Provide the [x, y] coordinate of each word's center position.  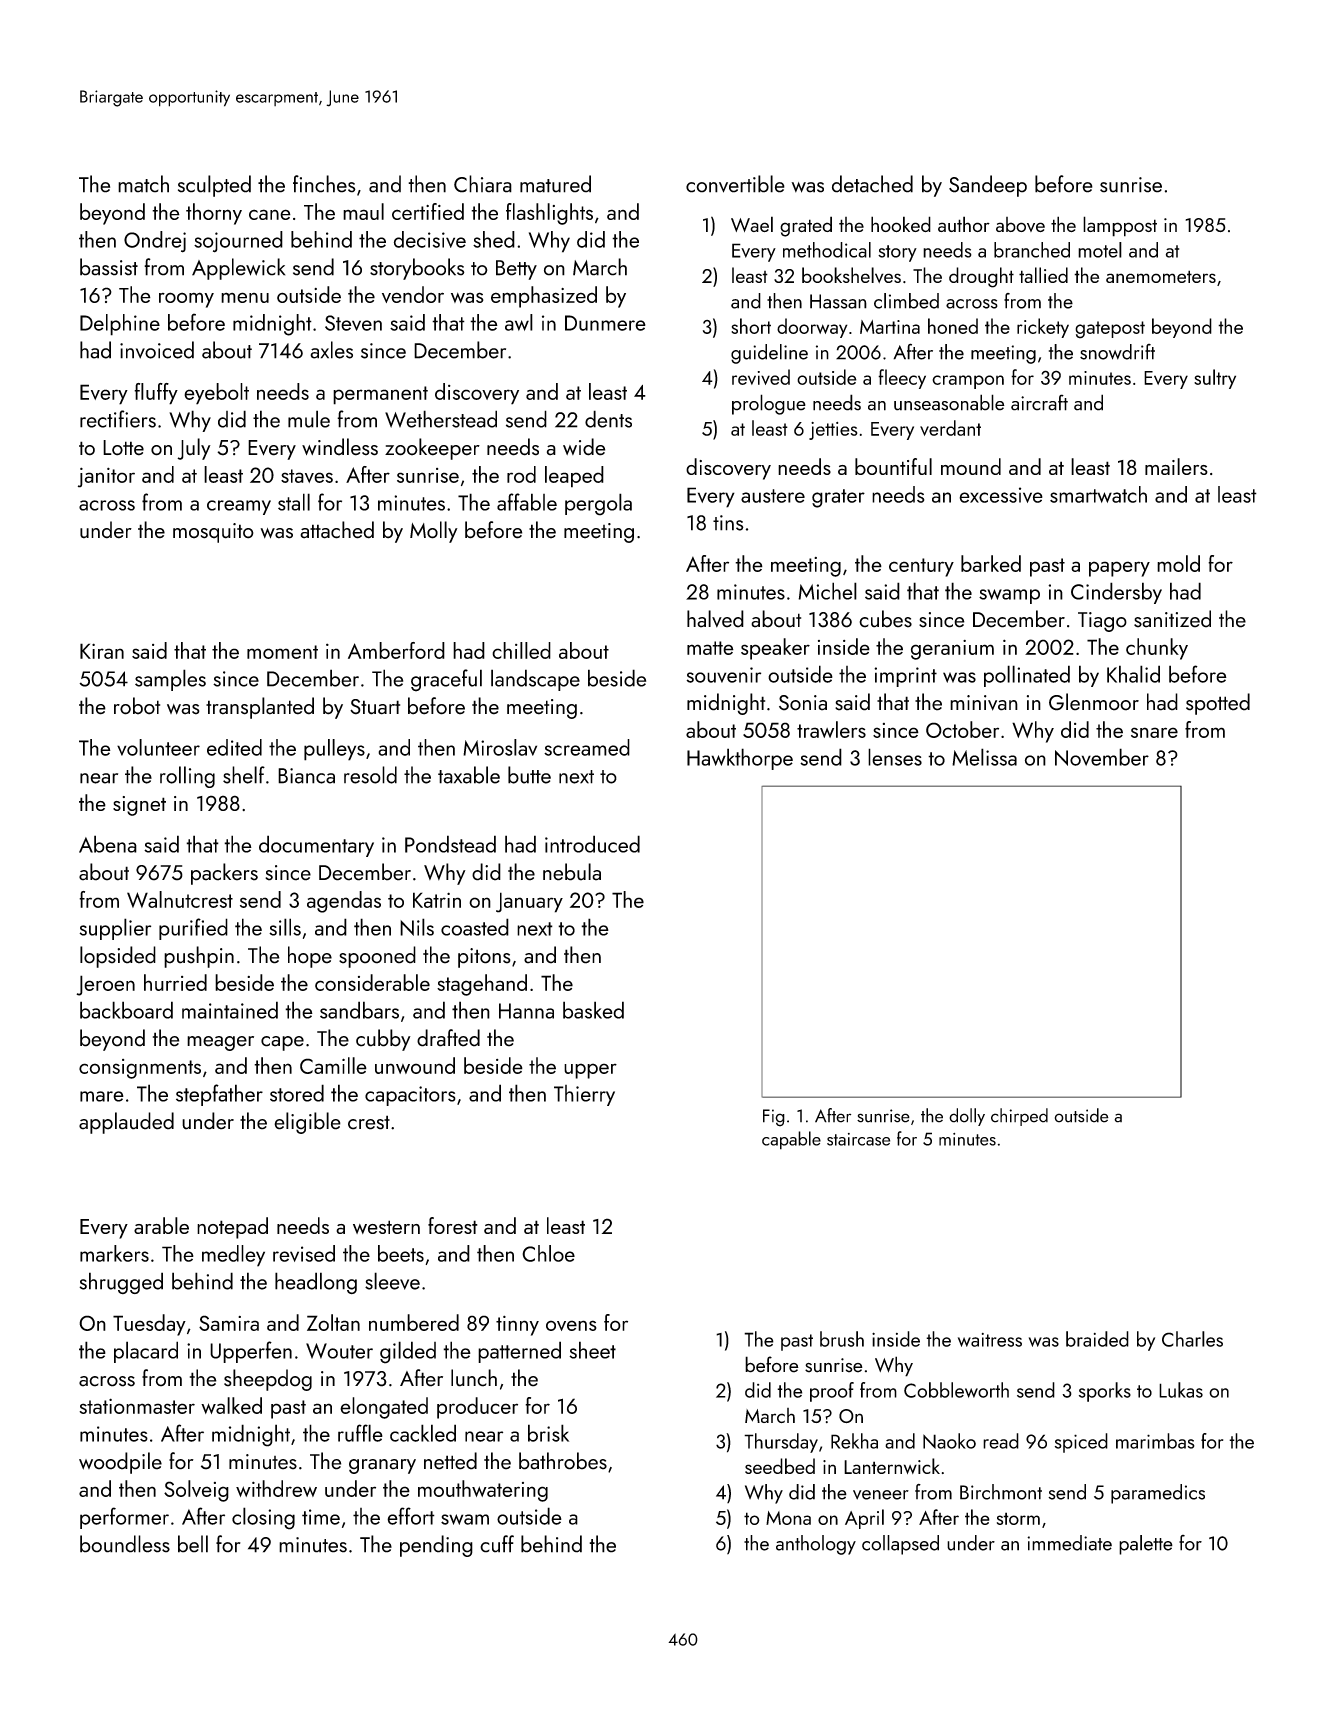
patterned [519, 1352]
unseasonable [949, 402]
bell [193, 1544]
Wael [752, 224]
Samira [229, 1323]
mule [309, 419]
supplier [115, 929]
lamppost [1120, 226]
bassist [109, 267]
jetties [833, 431]
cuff [497, 1544]
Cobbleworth [956, 1390]
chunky [1157, 649]
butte [529, 775]
